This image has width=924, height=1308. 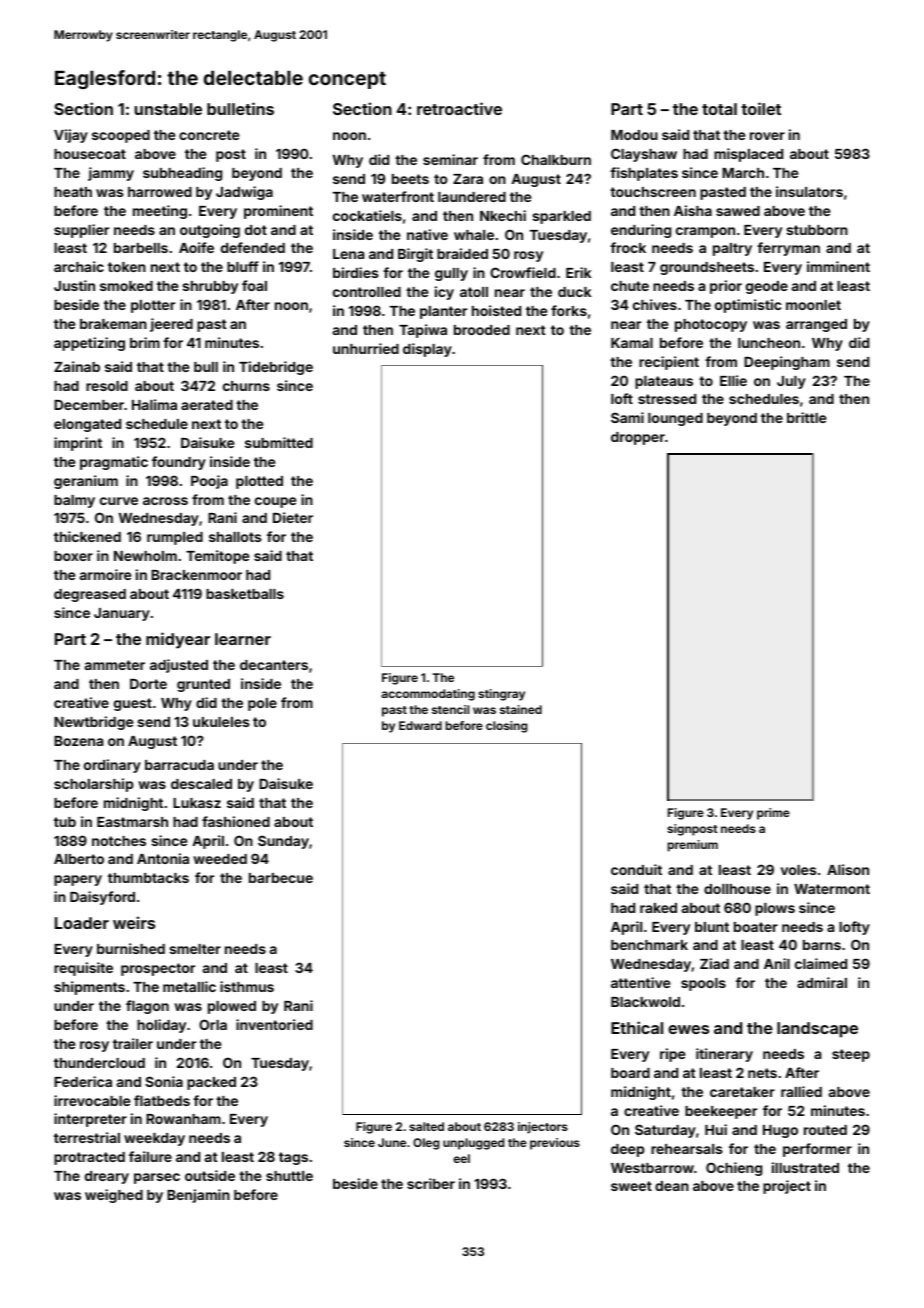 What do you see at coordinates (121, 136) in the image?
I see `scooped` at bounding box center [121, 136].
